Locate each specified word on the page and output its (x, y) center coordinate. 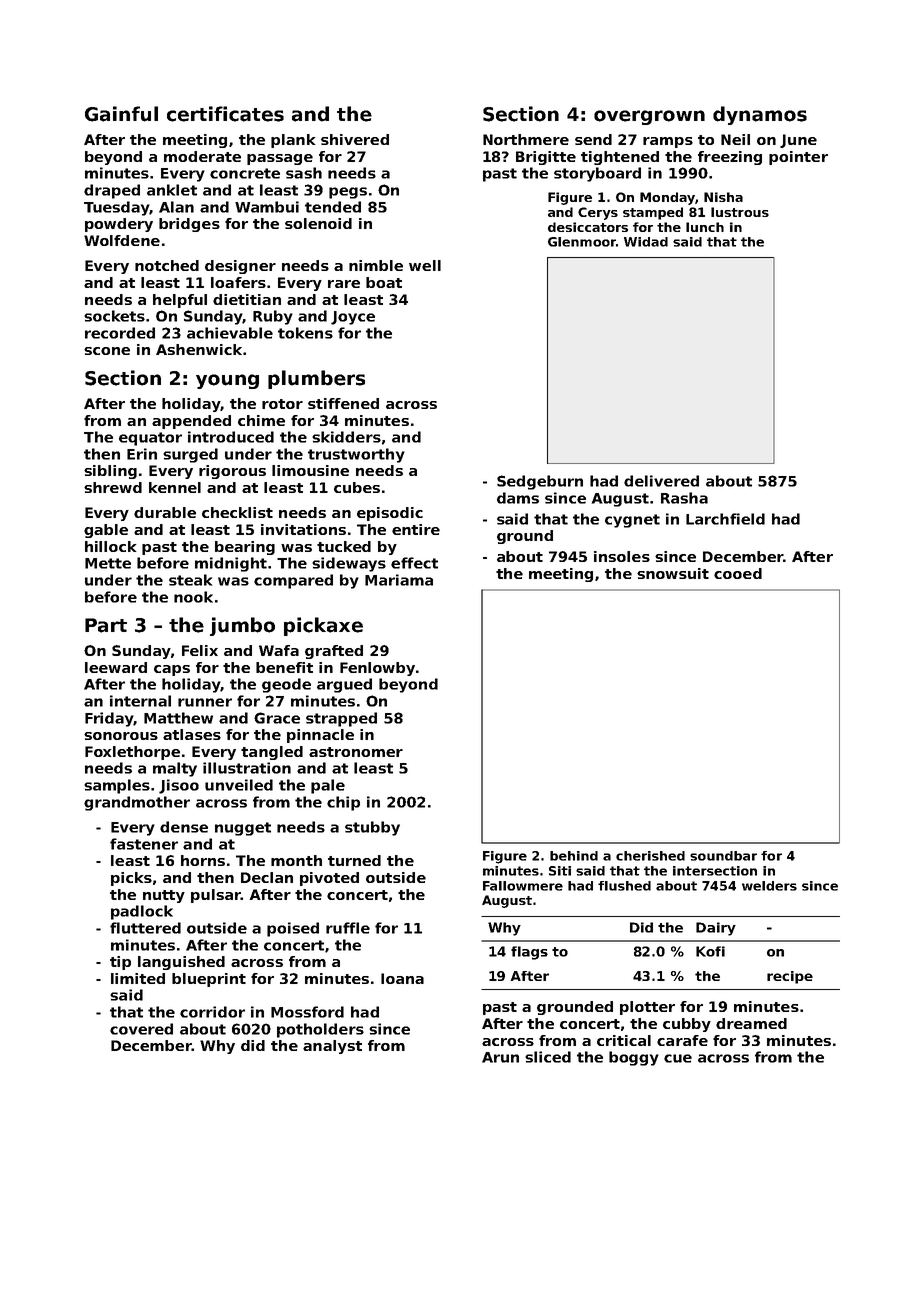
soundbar (723, 856)
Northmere (526, 139)
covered (141, 1029)
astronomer (356, 752)
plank (293, 141)
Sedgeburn (540, 482)
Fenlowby (377, 669)
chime (261, 420)
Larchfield (725, 519)
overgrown (649, 117)
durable (165, 512)
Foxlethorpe (132, 753)
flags (529, 953)
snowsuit (673, 573)
